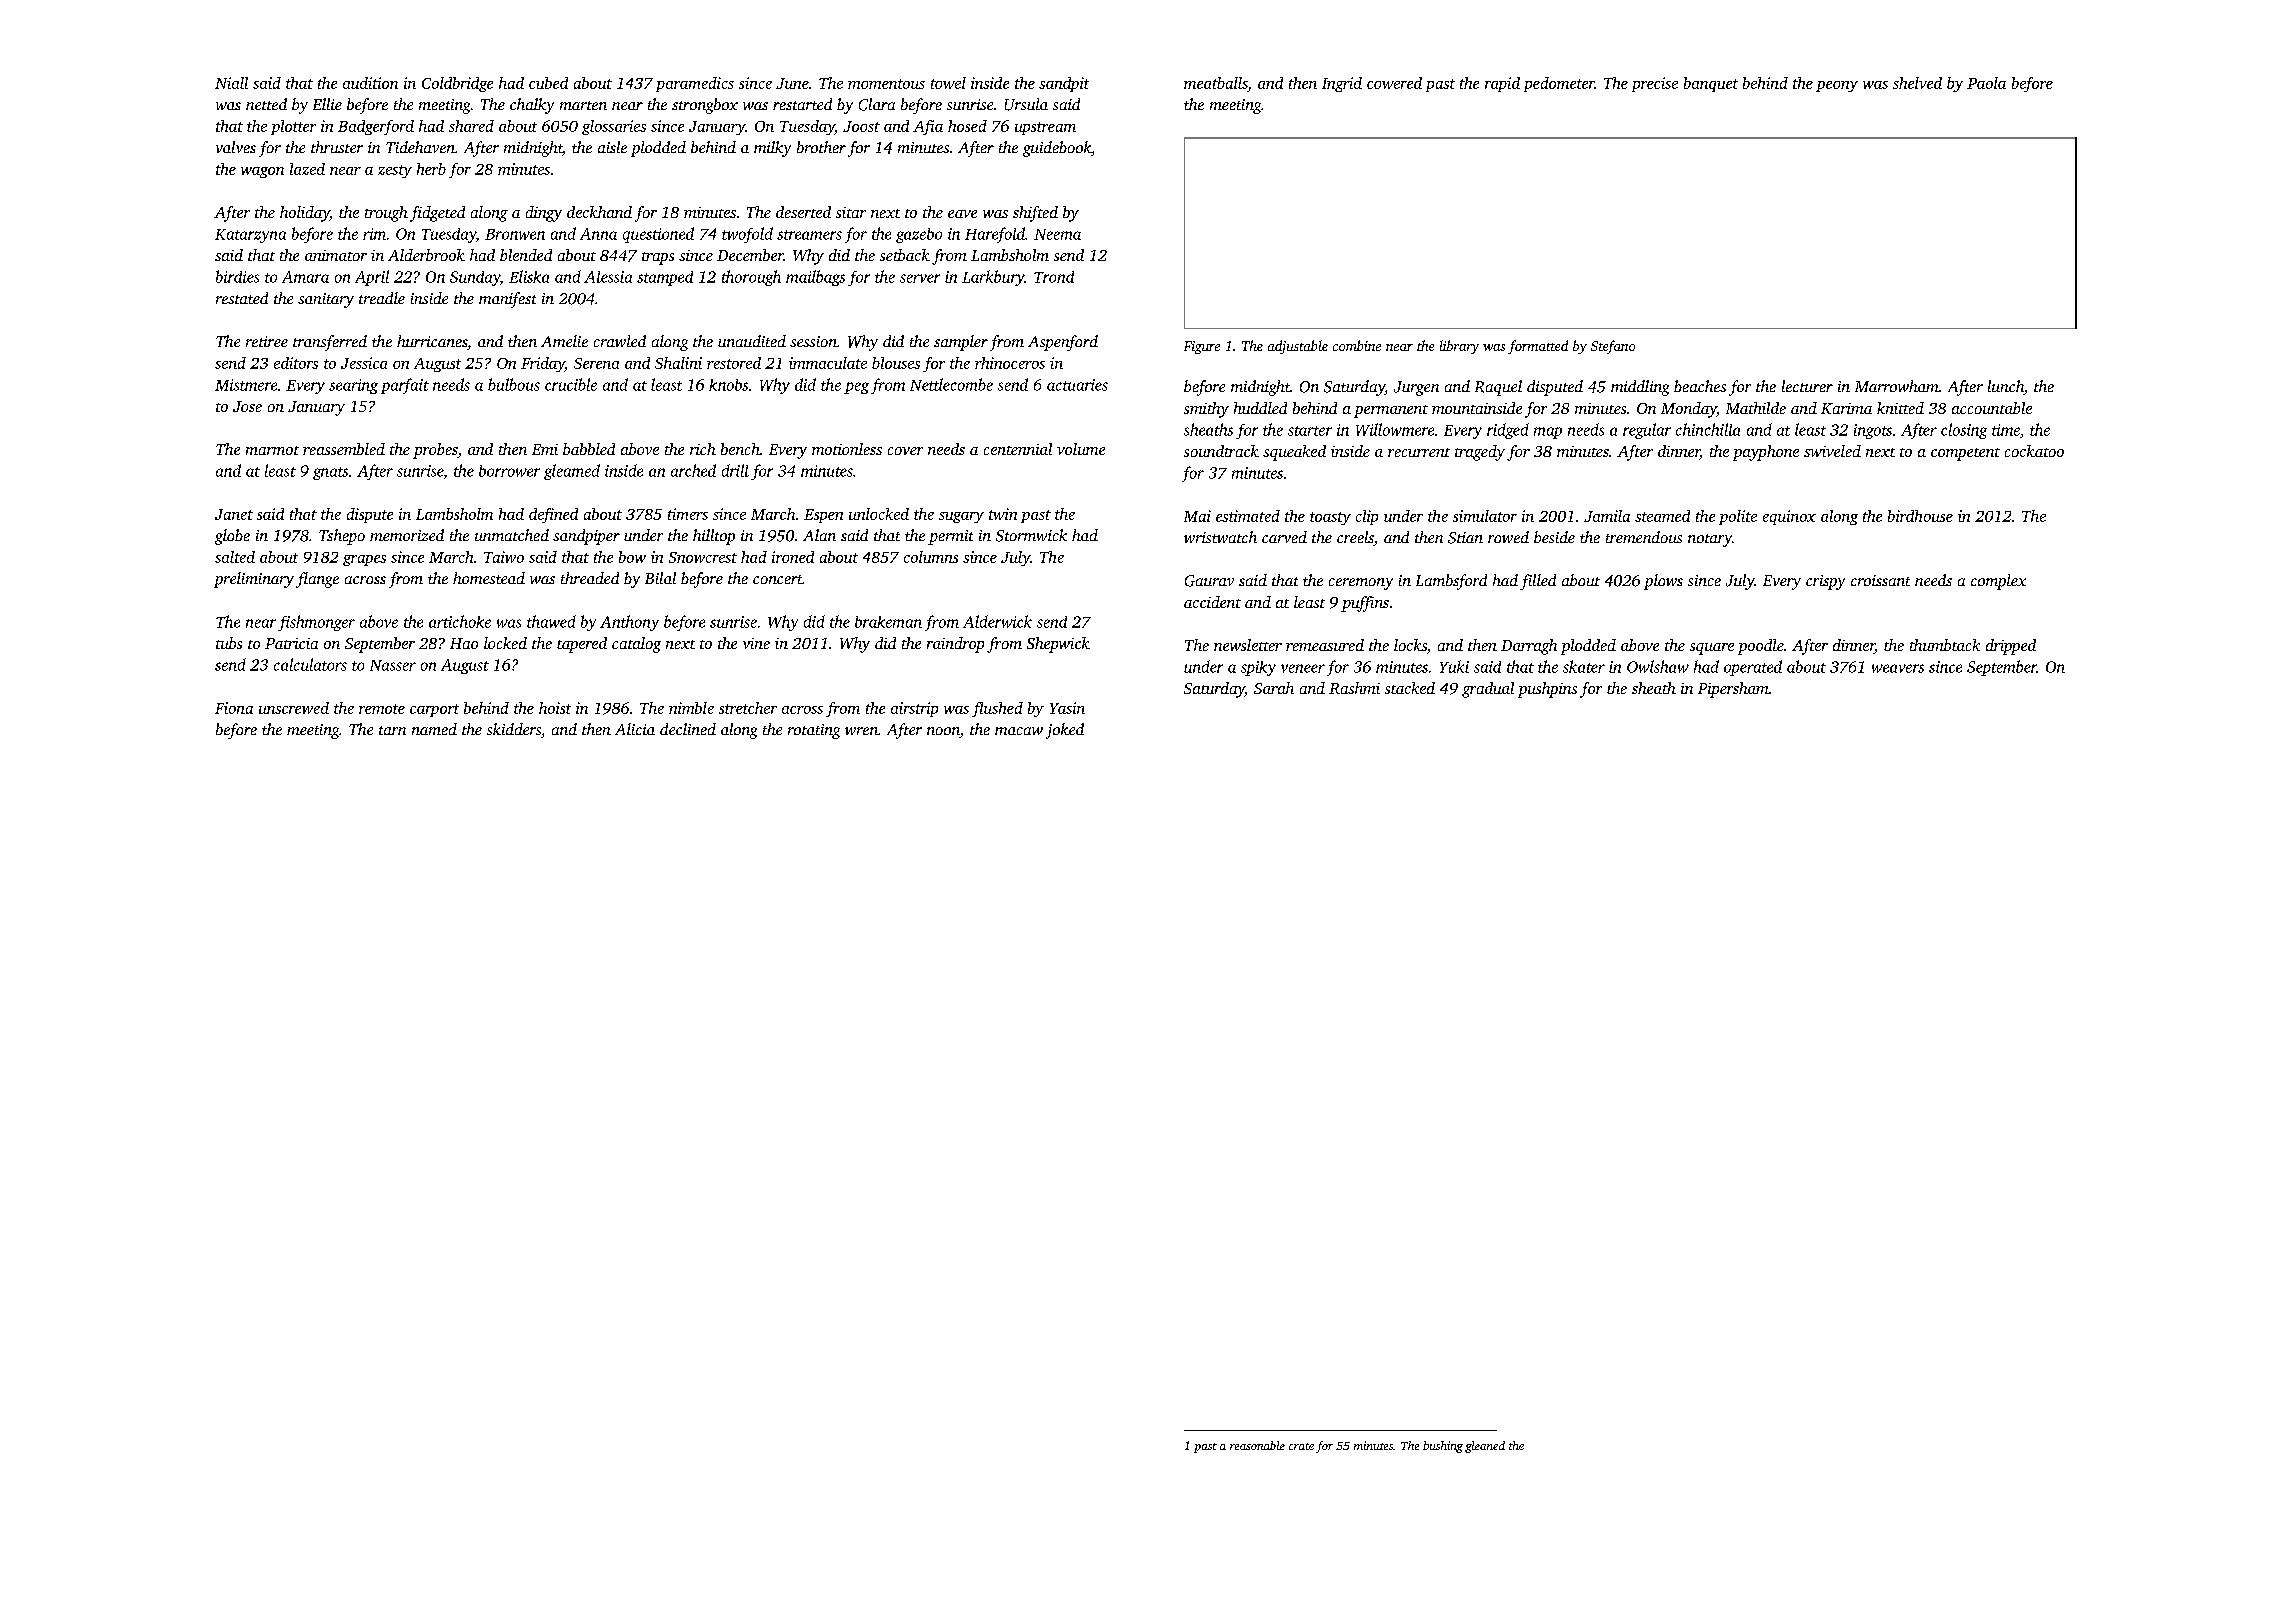 The height and width of the page is (1620, 2292). What do you see at coordinates (1733, 690) in the page?
I see `Pipersham` at bounding box center [1733, 690].
